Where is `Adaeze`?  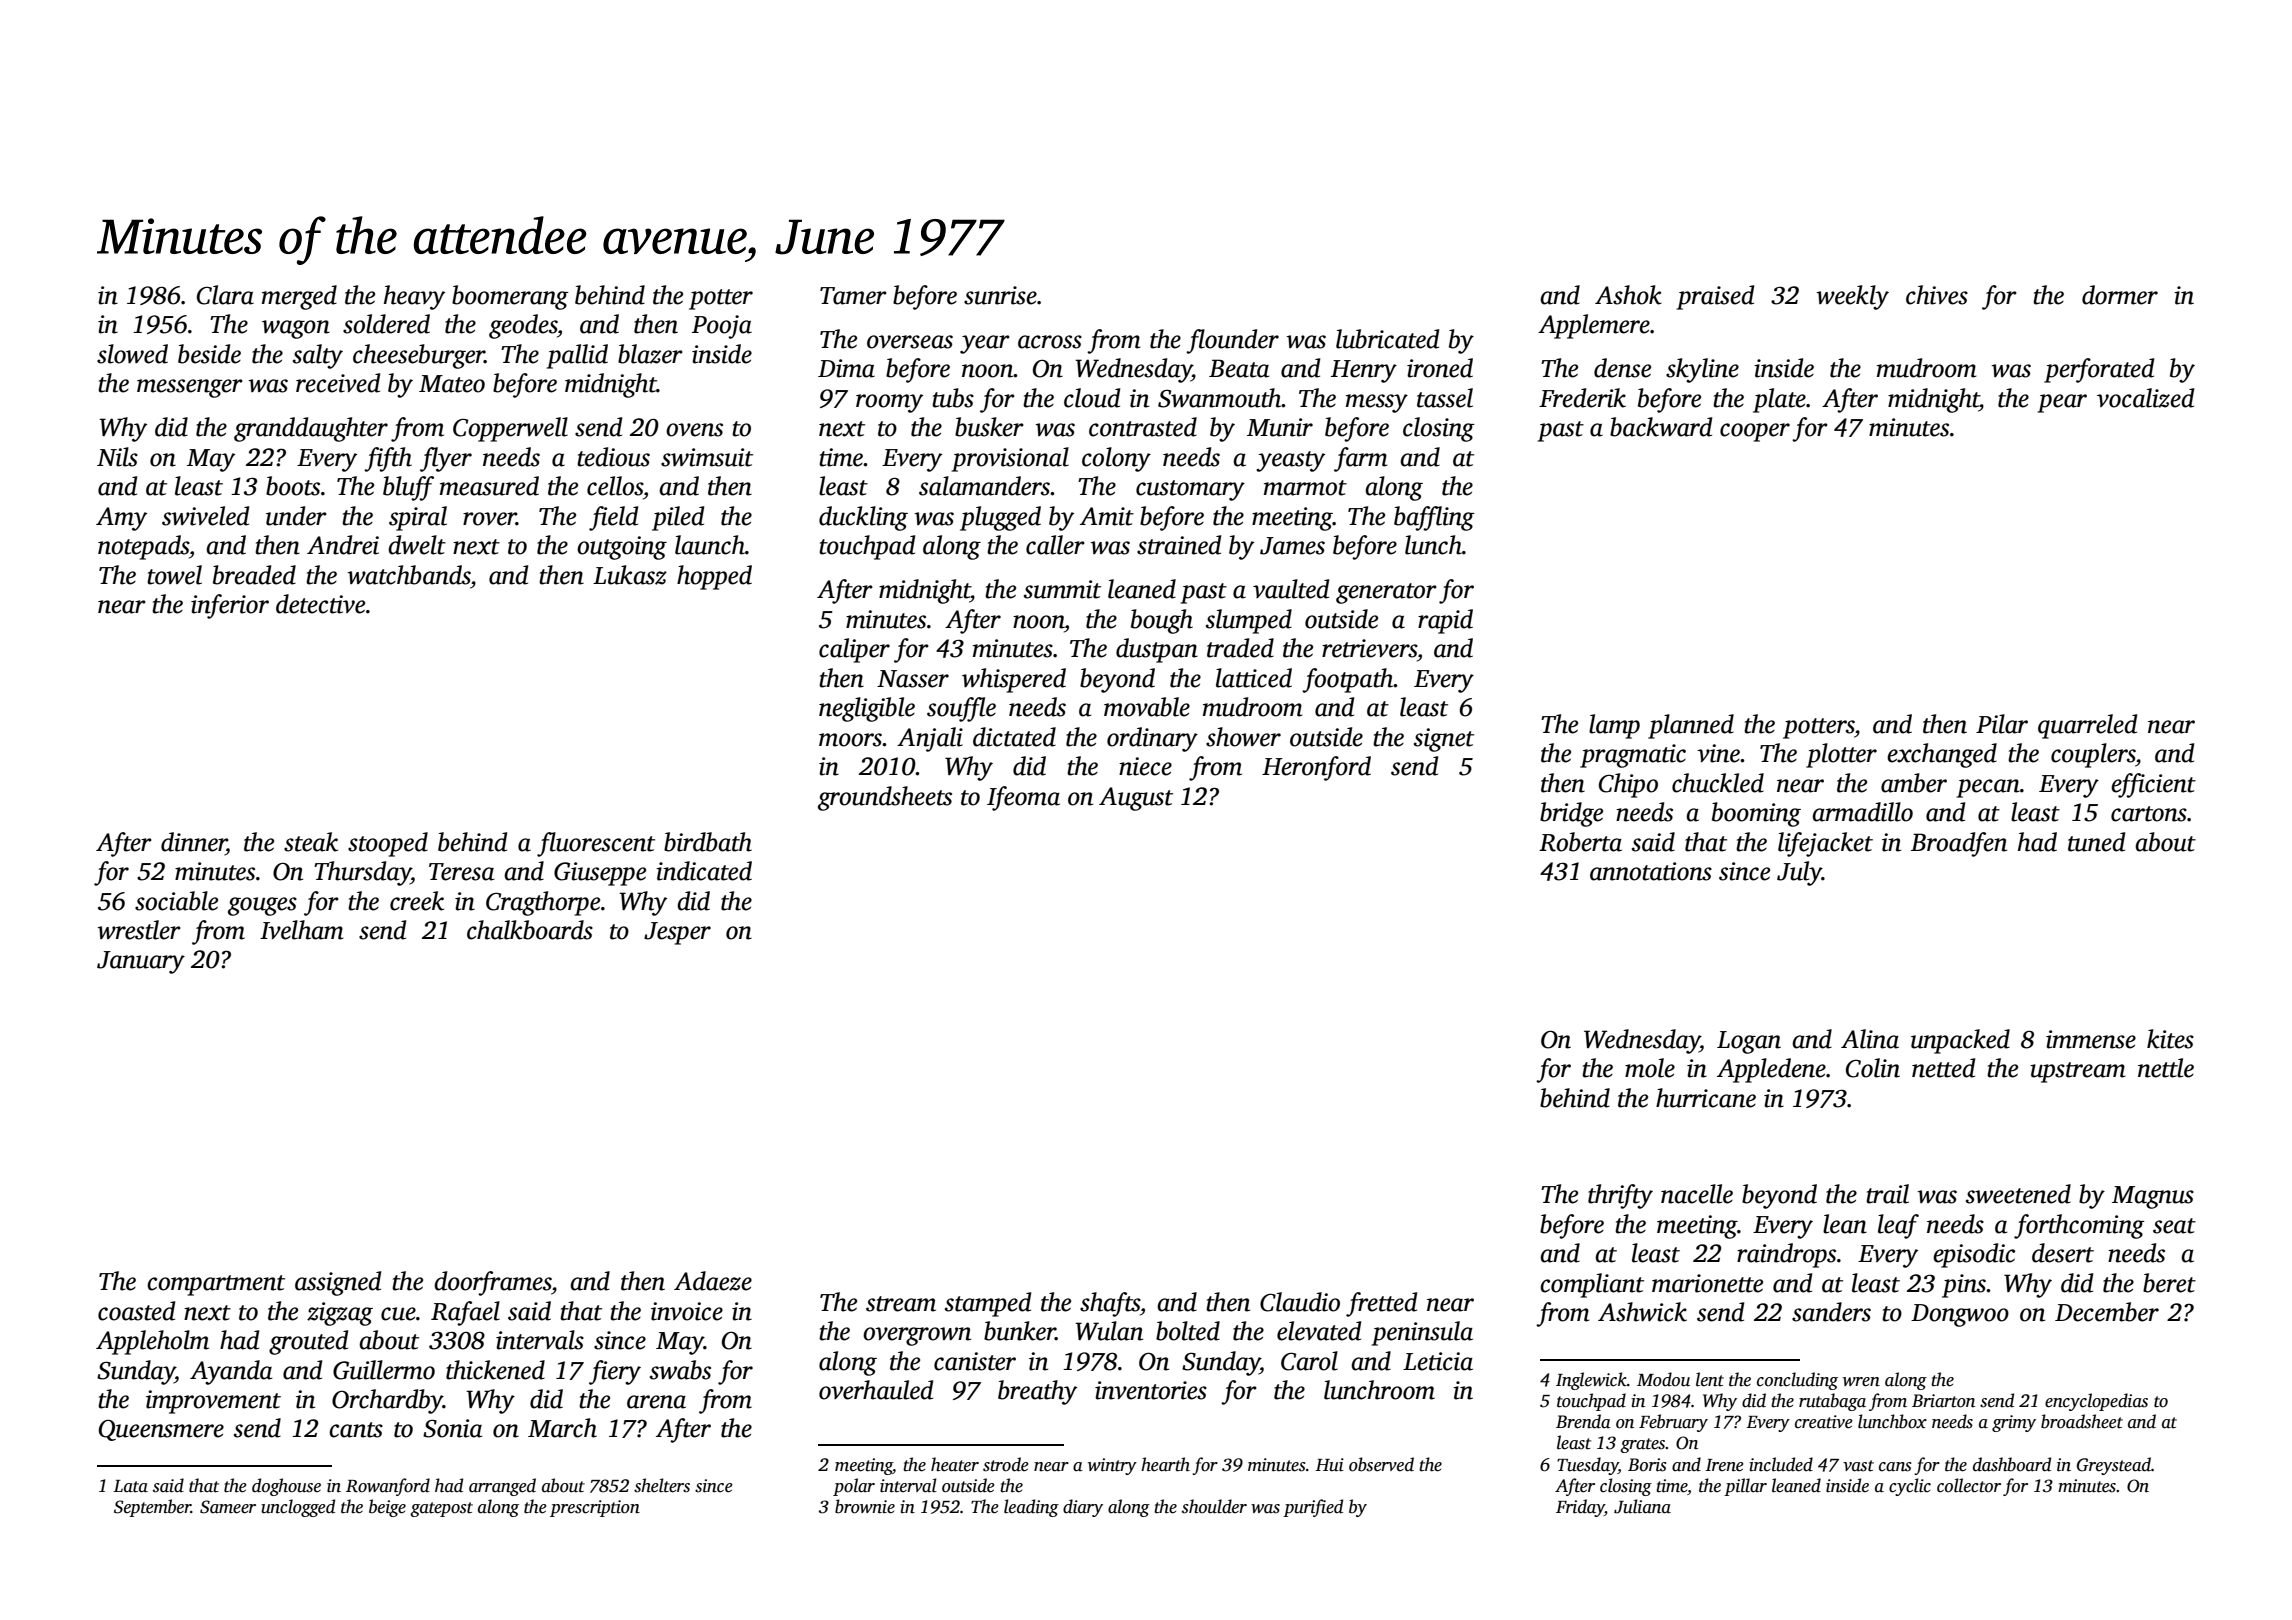 Adaeze is located at coordinates (713, 1281).
